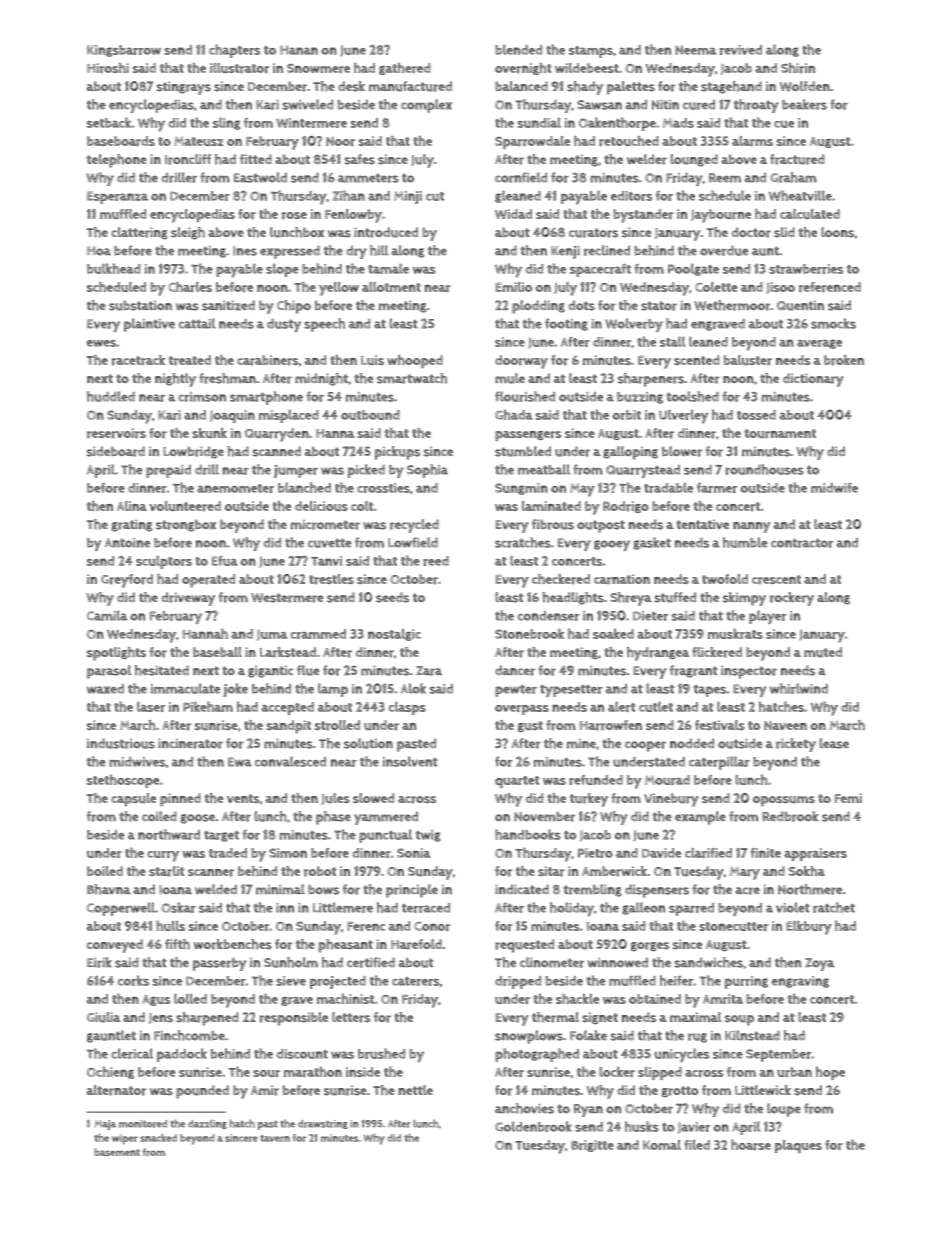 The image size is (952, 1233). What do you see at coordinates (370, 415) in the document?
I see `outbound` at bounding box center [370, 415].
